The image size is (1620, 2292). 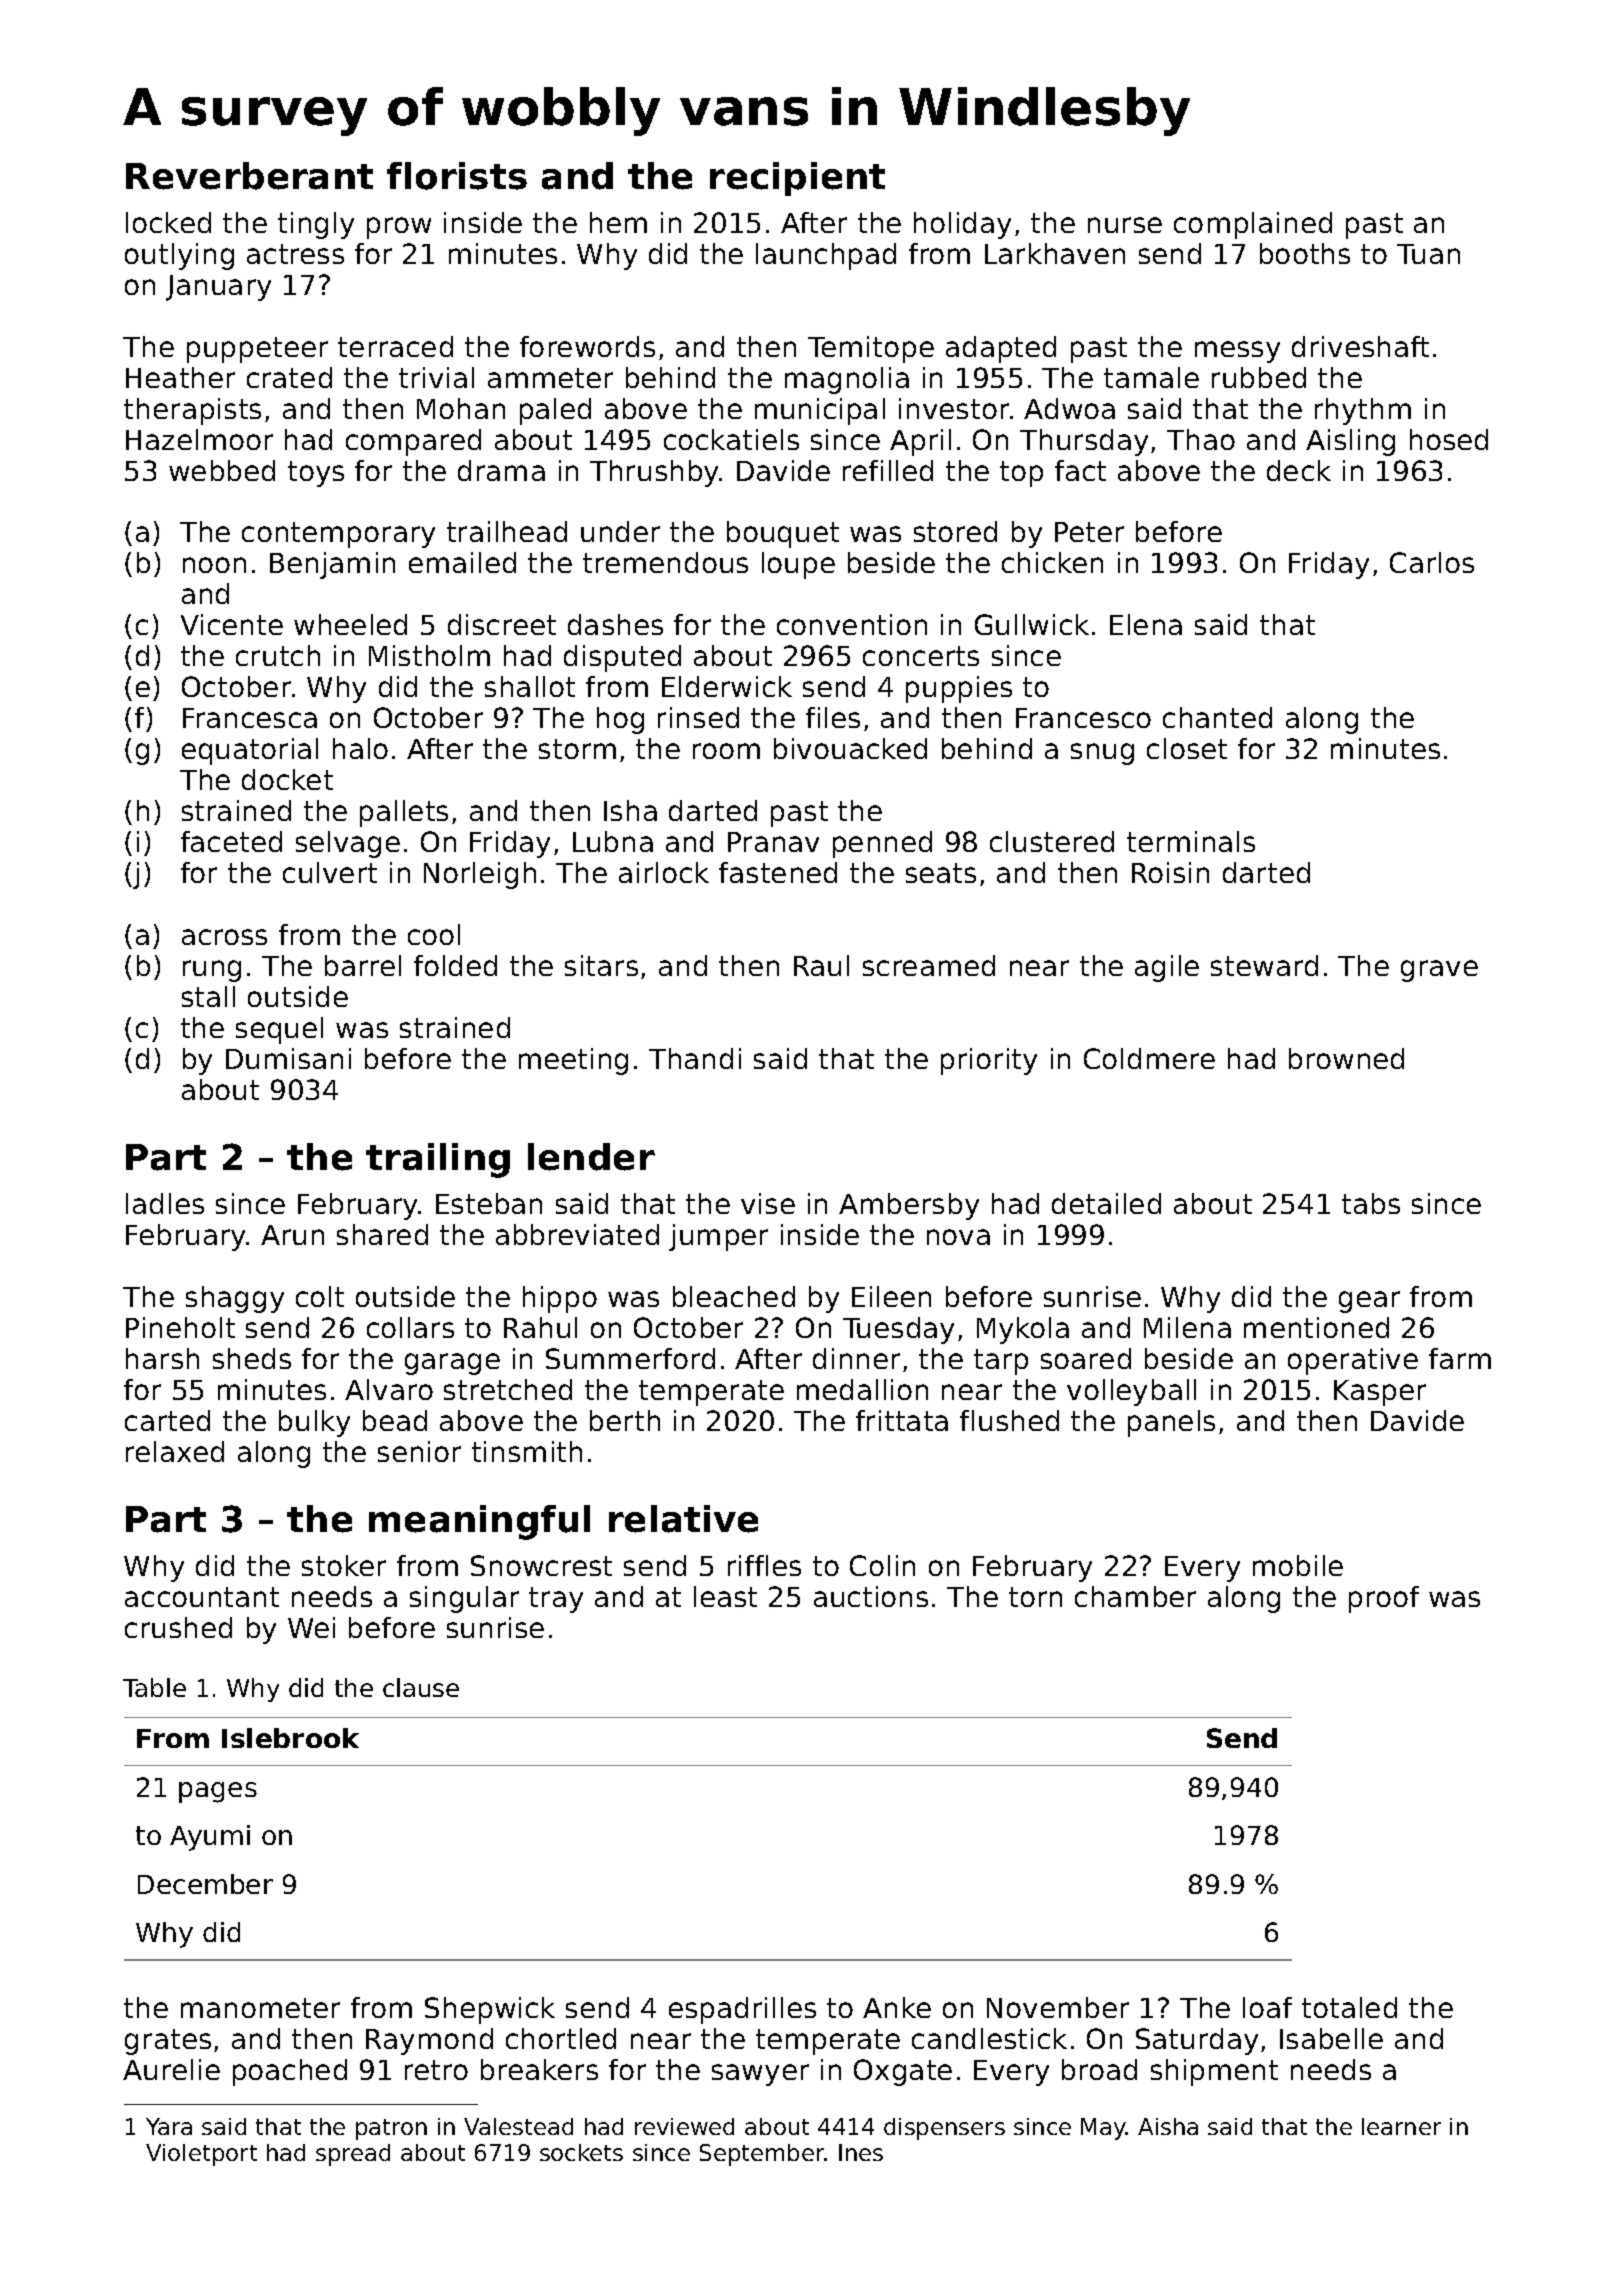 I want to click on Vicente, so click(x=232, y=624).
